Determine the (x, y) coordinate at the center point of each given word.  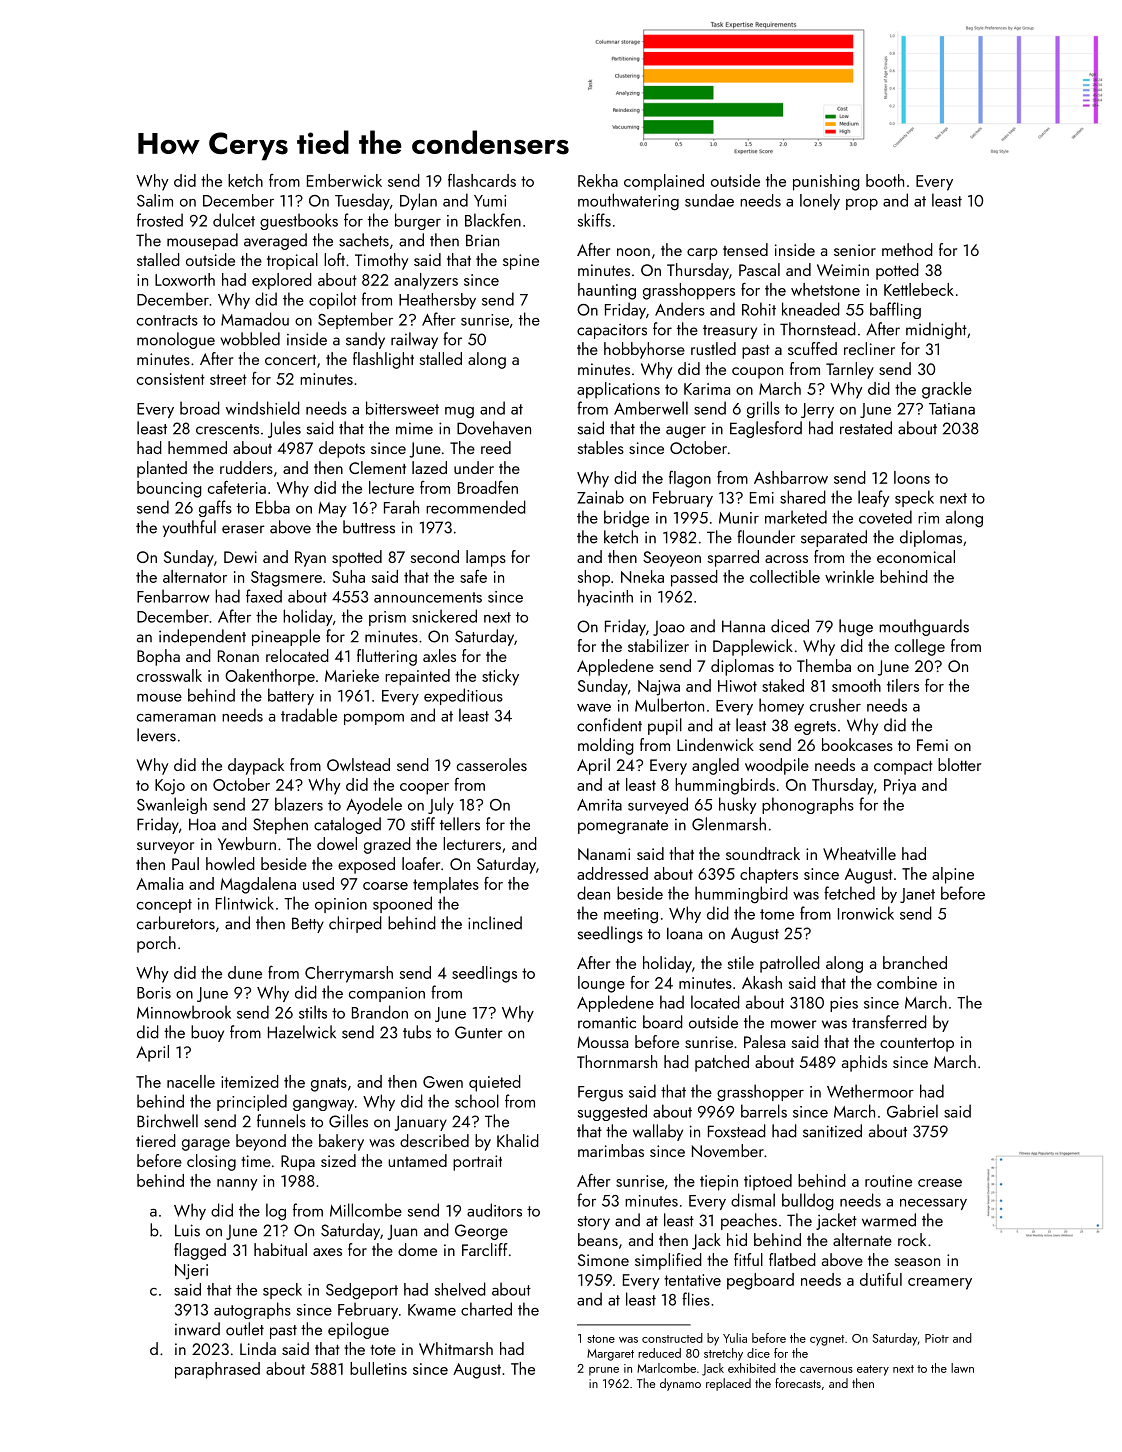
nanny (237, 1185)
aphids (864, 1063)
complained (664, 182)
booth (885, 180)
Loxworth (185, 279)
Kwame (432, 1310)
